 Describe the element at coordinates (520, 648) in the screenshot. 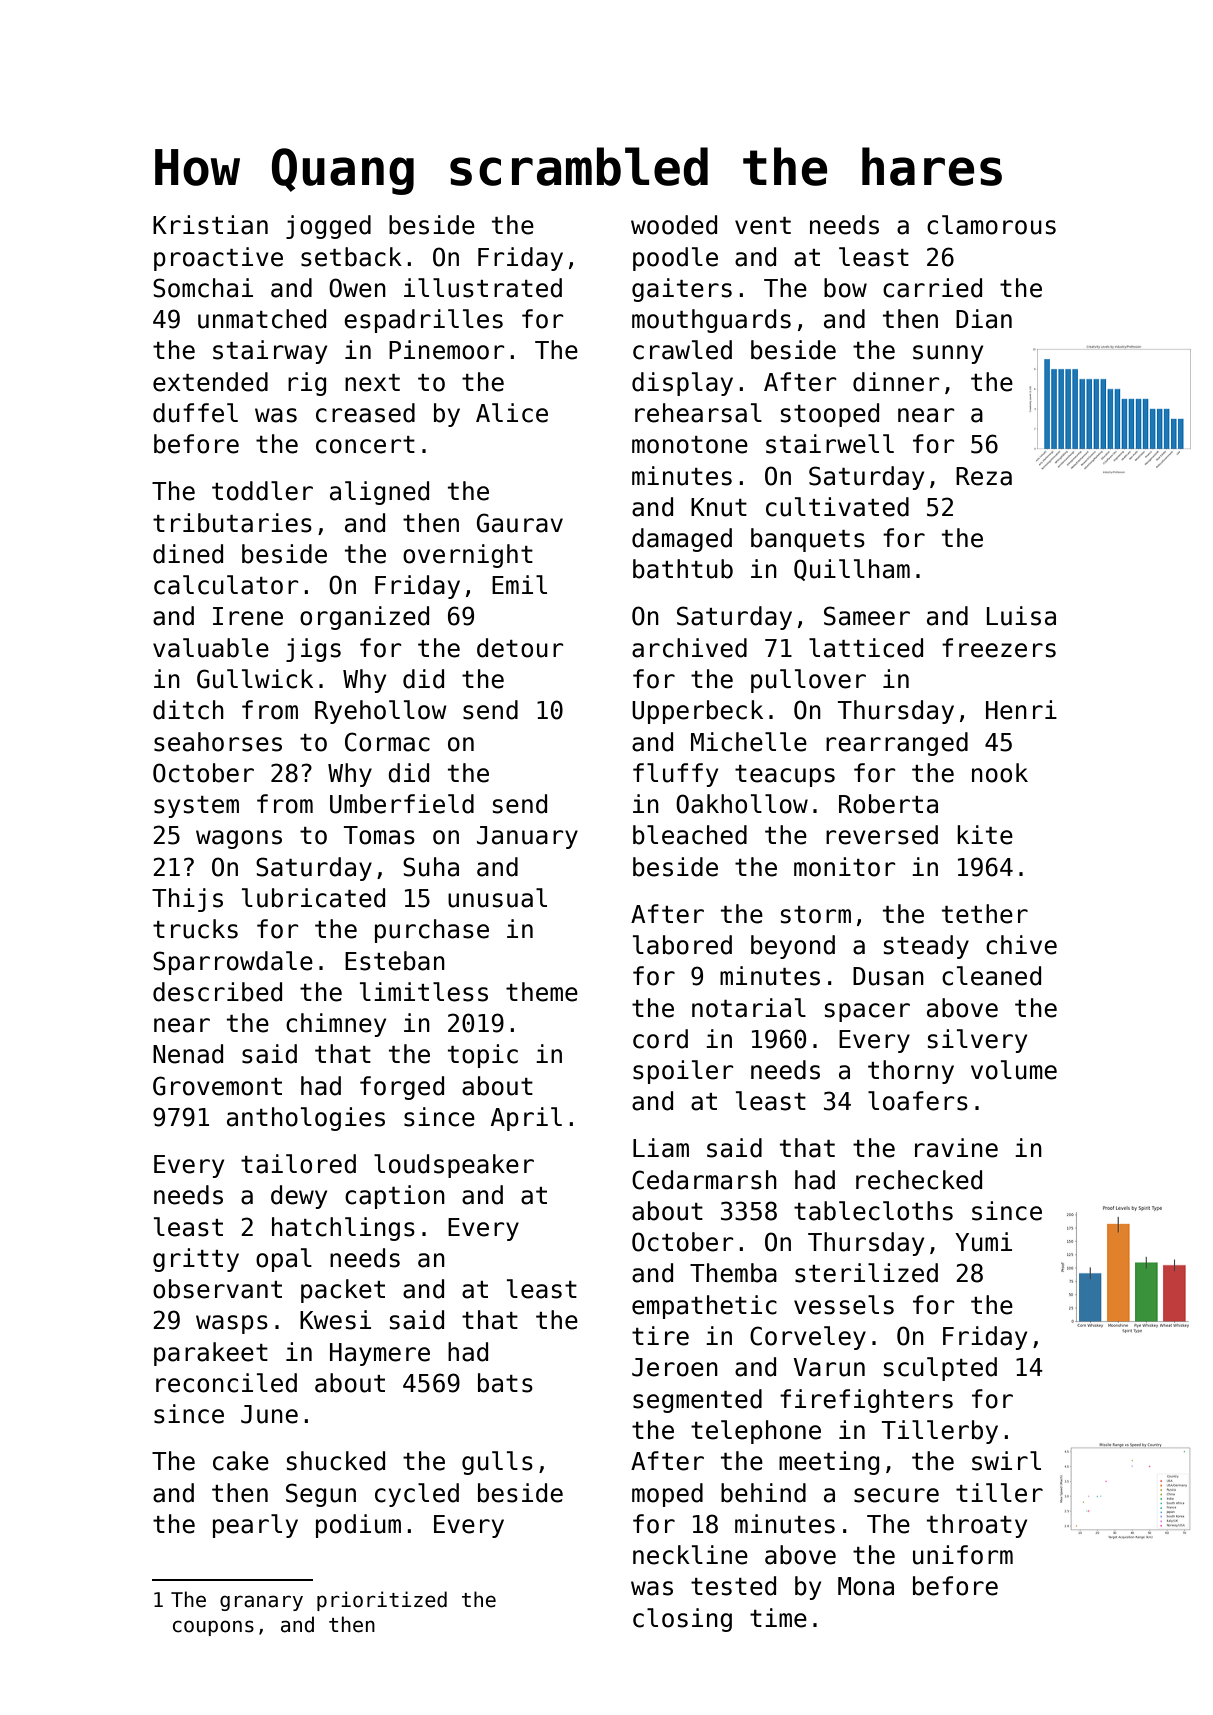

I see `detour` at that location.
